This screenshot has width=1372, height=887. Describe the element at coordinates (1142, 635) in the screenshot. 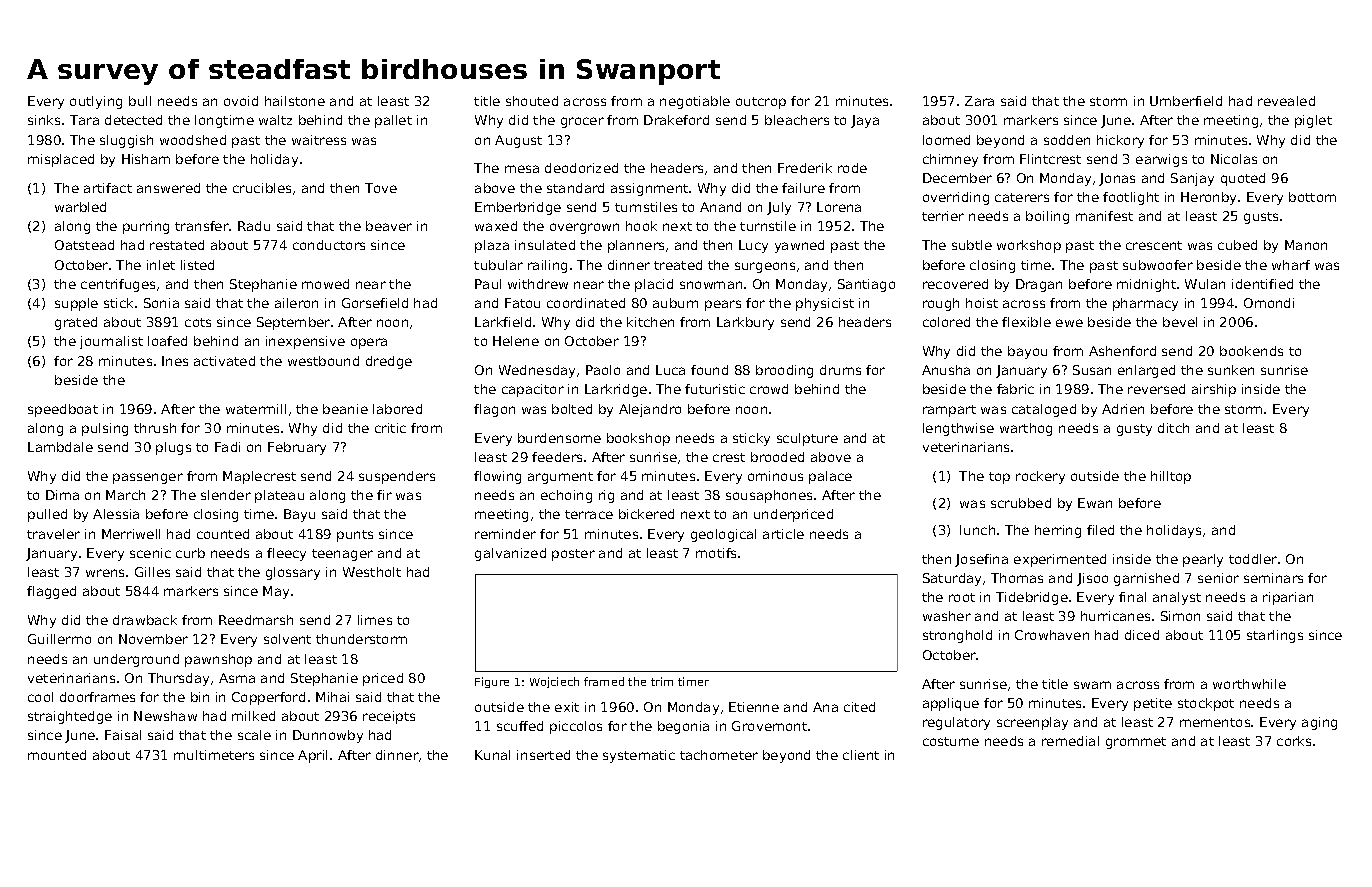

I see `diced` at that location.
